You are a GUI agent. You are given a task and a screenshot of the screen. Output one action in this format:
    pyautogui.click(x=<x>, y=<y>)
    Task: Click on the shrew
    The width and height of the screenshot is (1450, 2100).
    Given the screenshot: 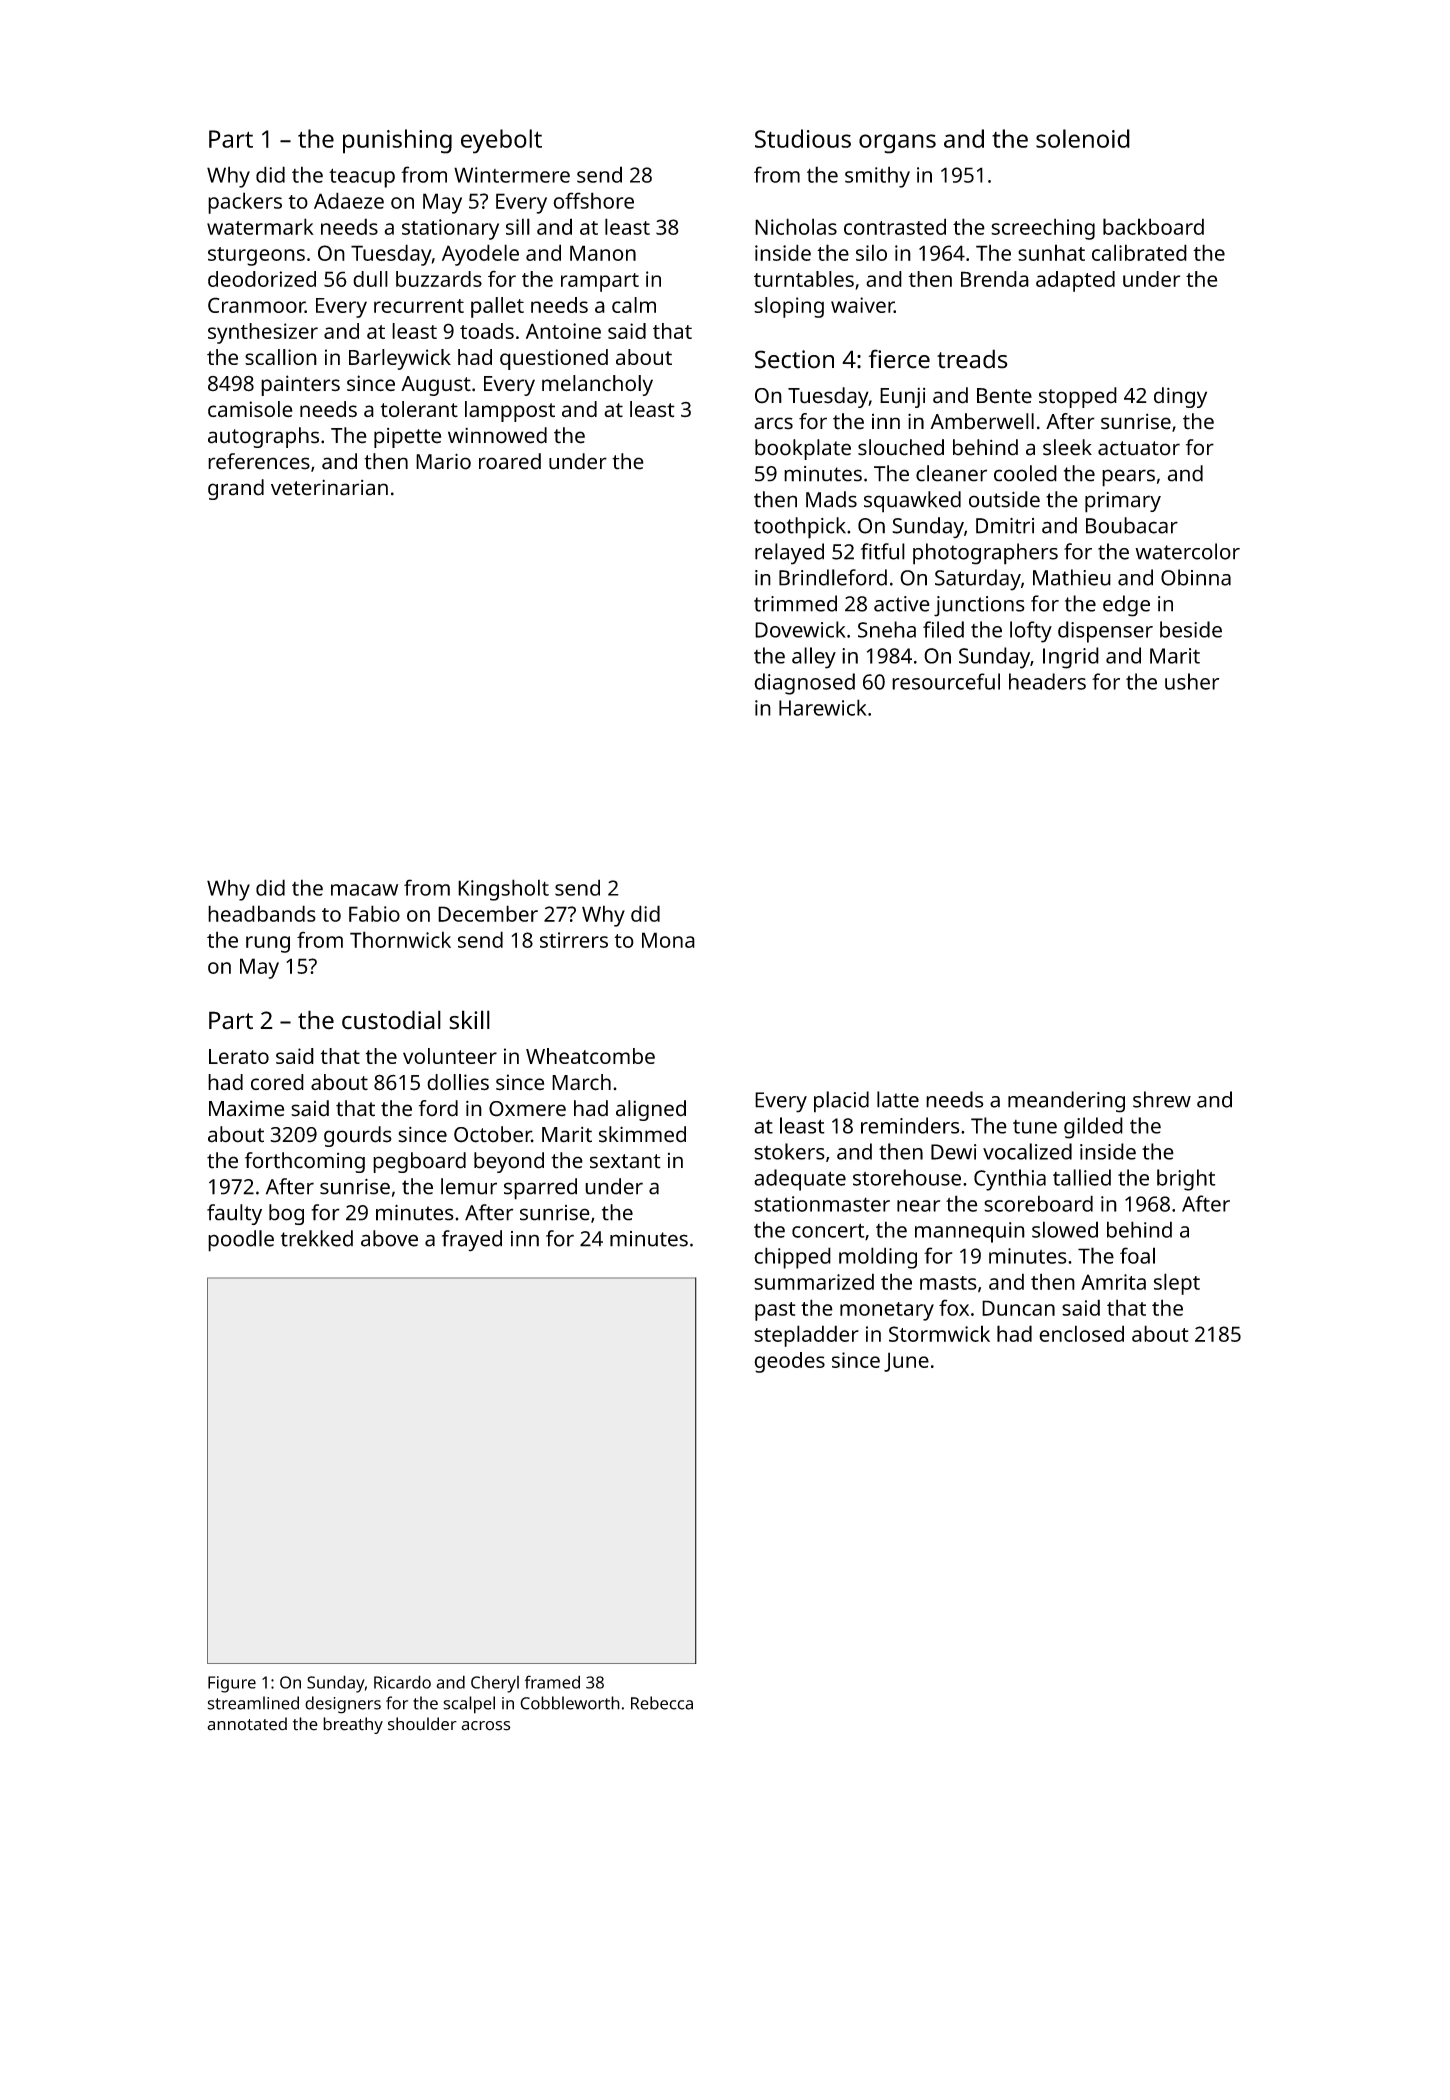 What is the action you would take?
    pyautogui.click(x=1162, y=1099)
